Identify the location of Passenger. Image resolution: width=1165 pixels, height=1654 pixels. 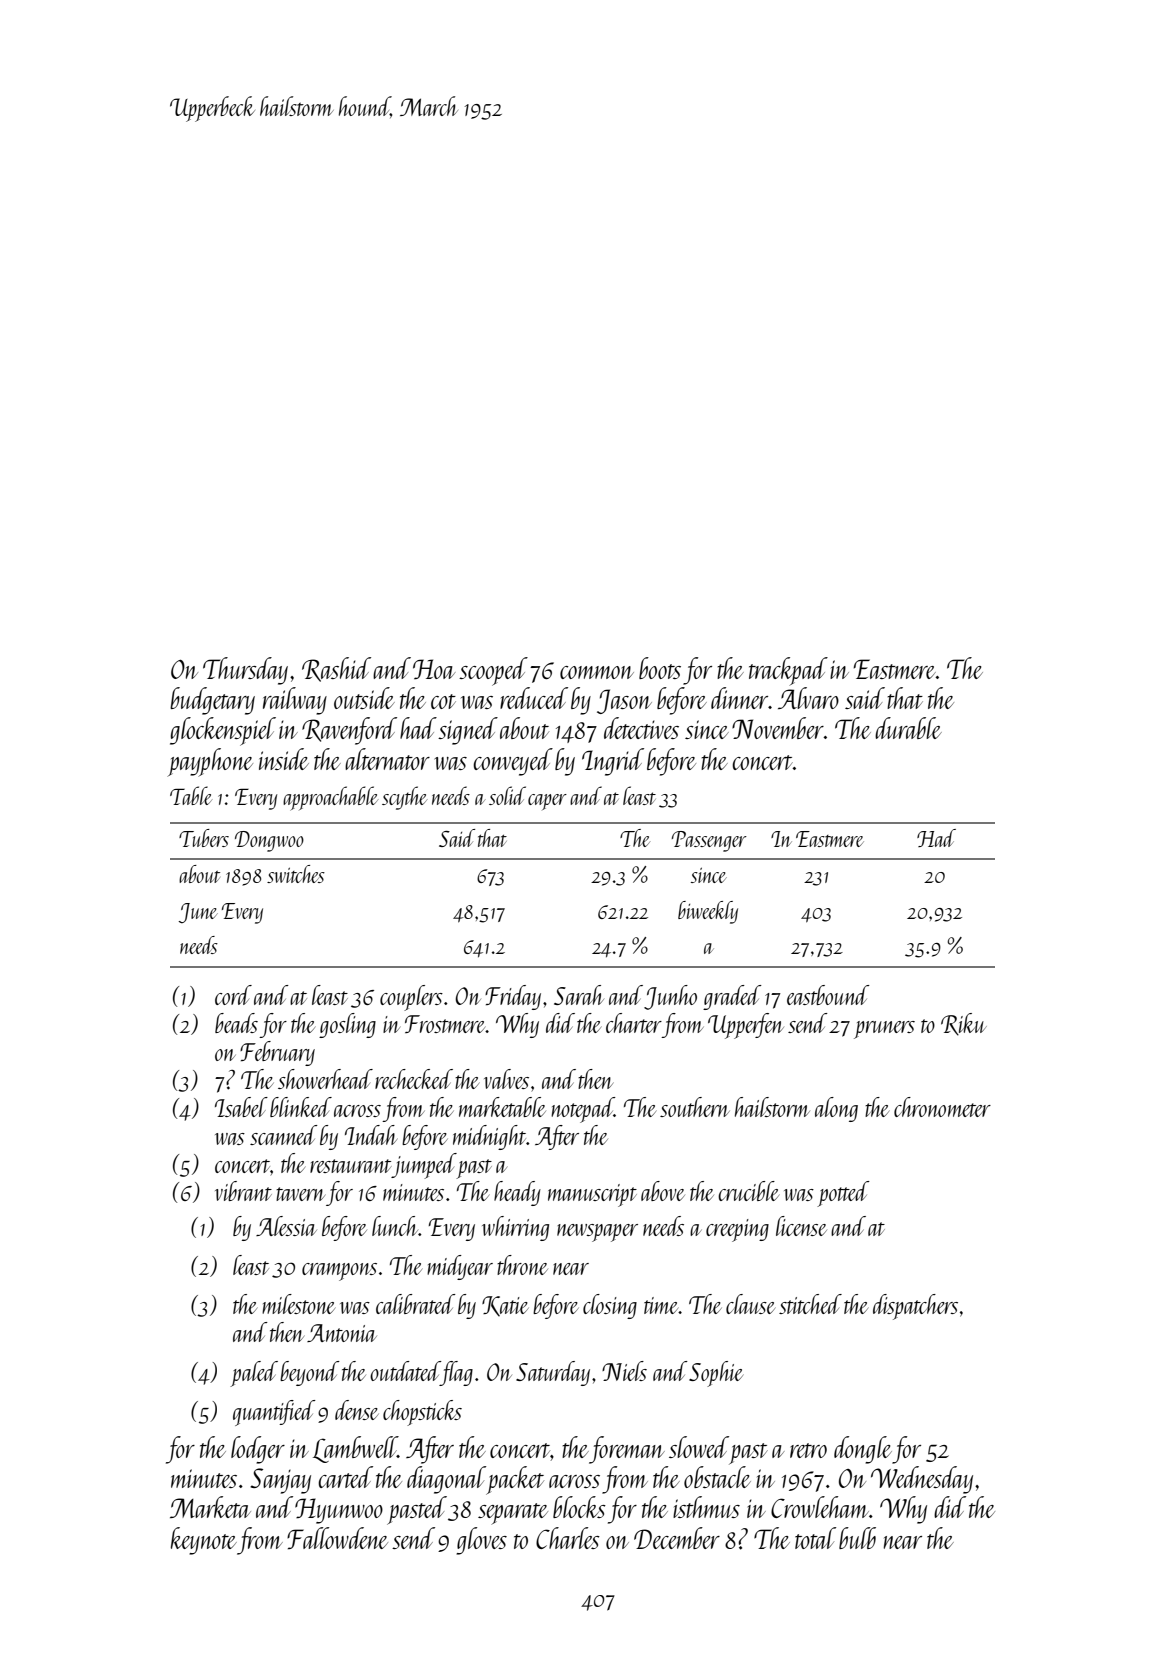
(709, 841).
